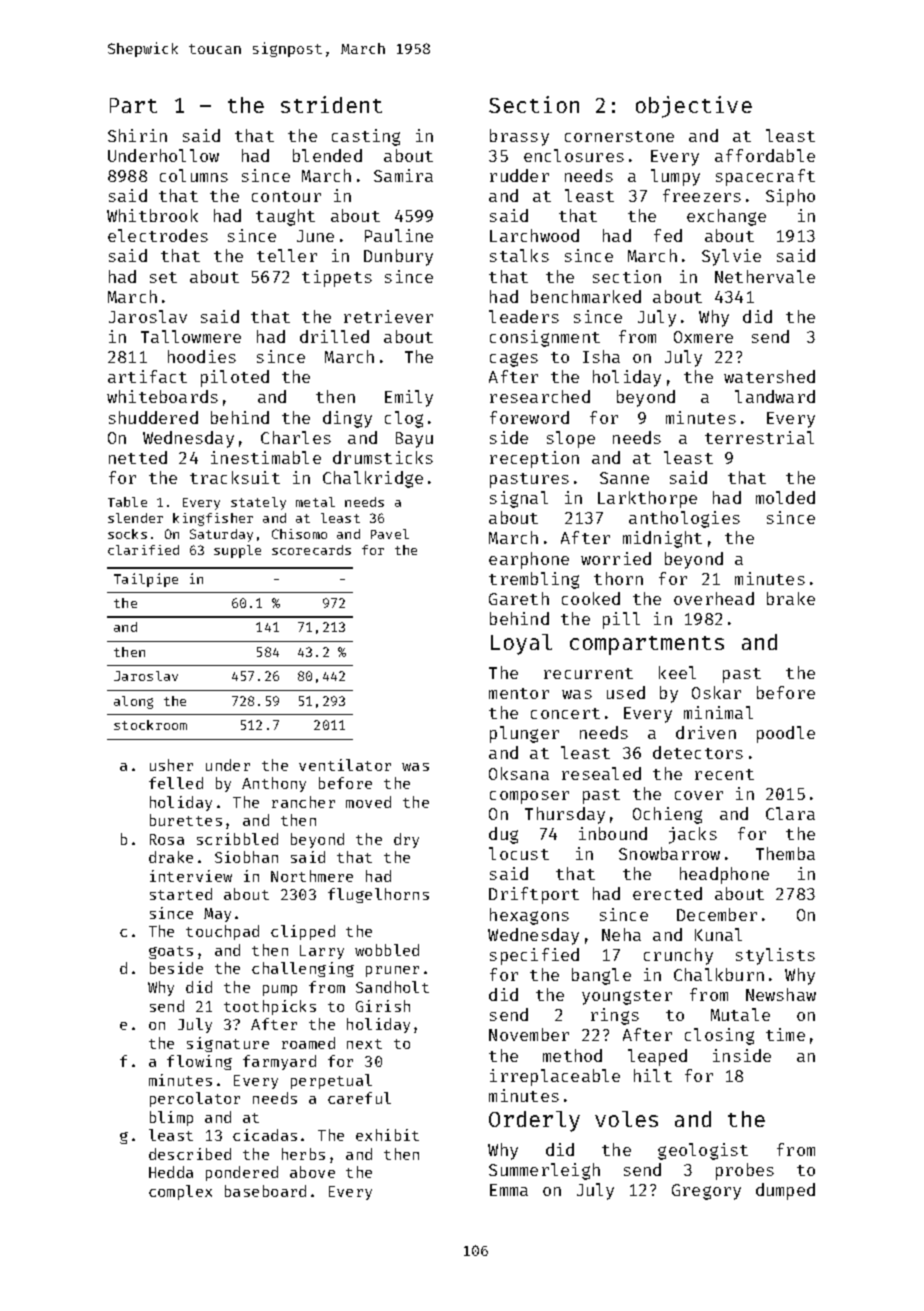 The height and width of the screenshot is (1311, 924). I want to click on touchpad, so click(222, 932).
